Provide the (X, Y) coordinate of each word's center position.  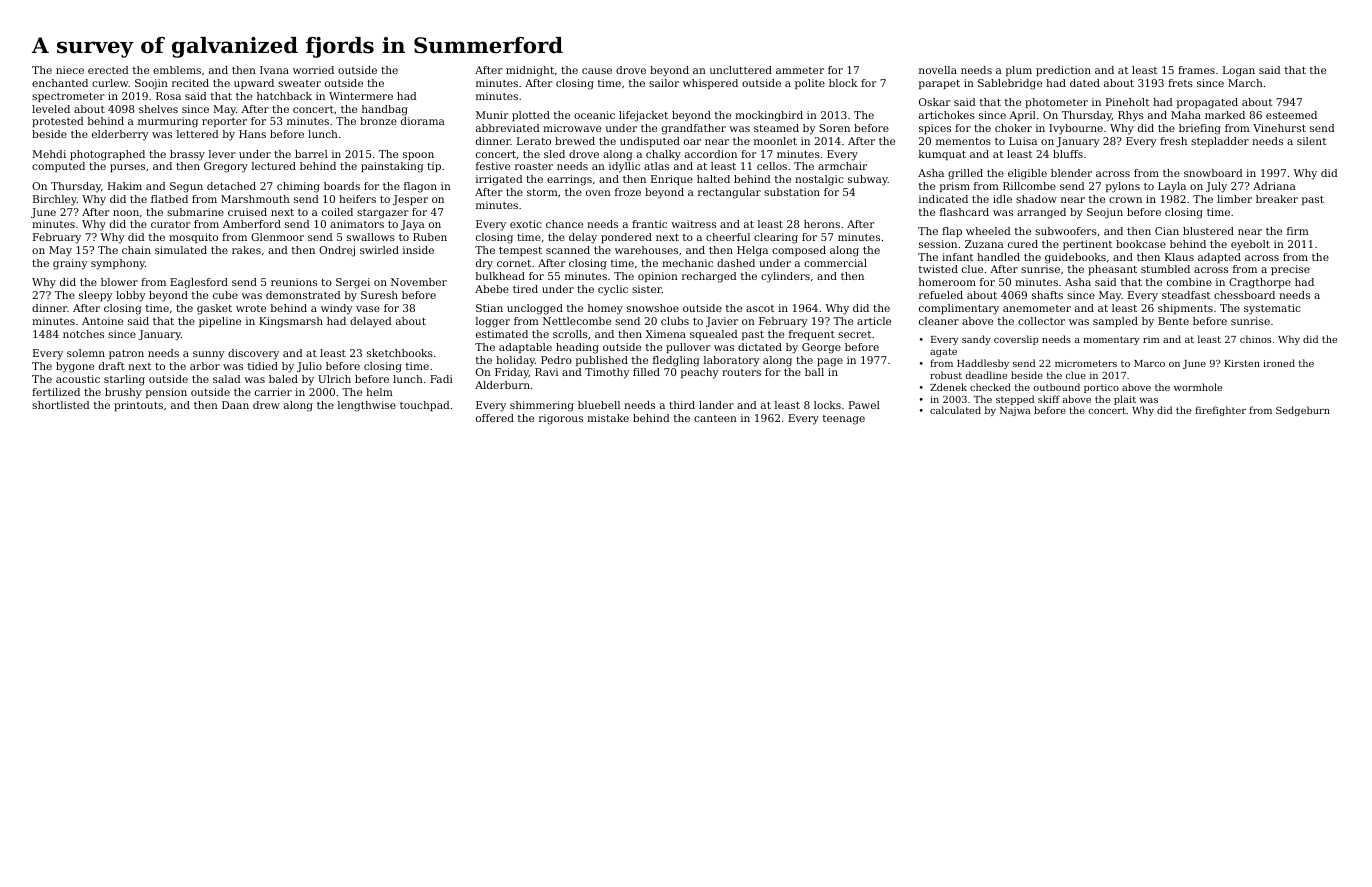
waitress (693, 224)
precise (1290, 270)
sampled (1115, 322)
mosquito (193, 238)
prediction (1063, 71)
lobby (130, 296)
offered (495, 418)
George (821, 348)
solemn (86, 353)
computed (58, 167)
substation (792, 192)
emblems (177, 70)
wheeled (988, 231)
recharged (709, 277)
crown (1125, 200)
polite (810, 84)
